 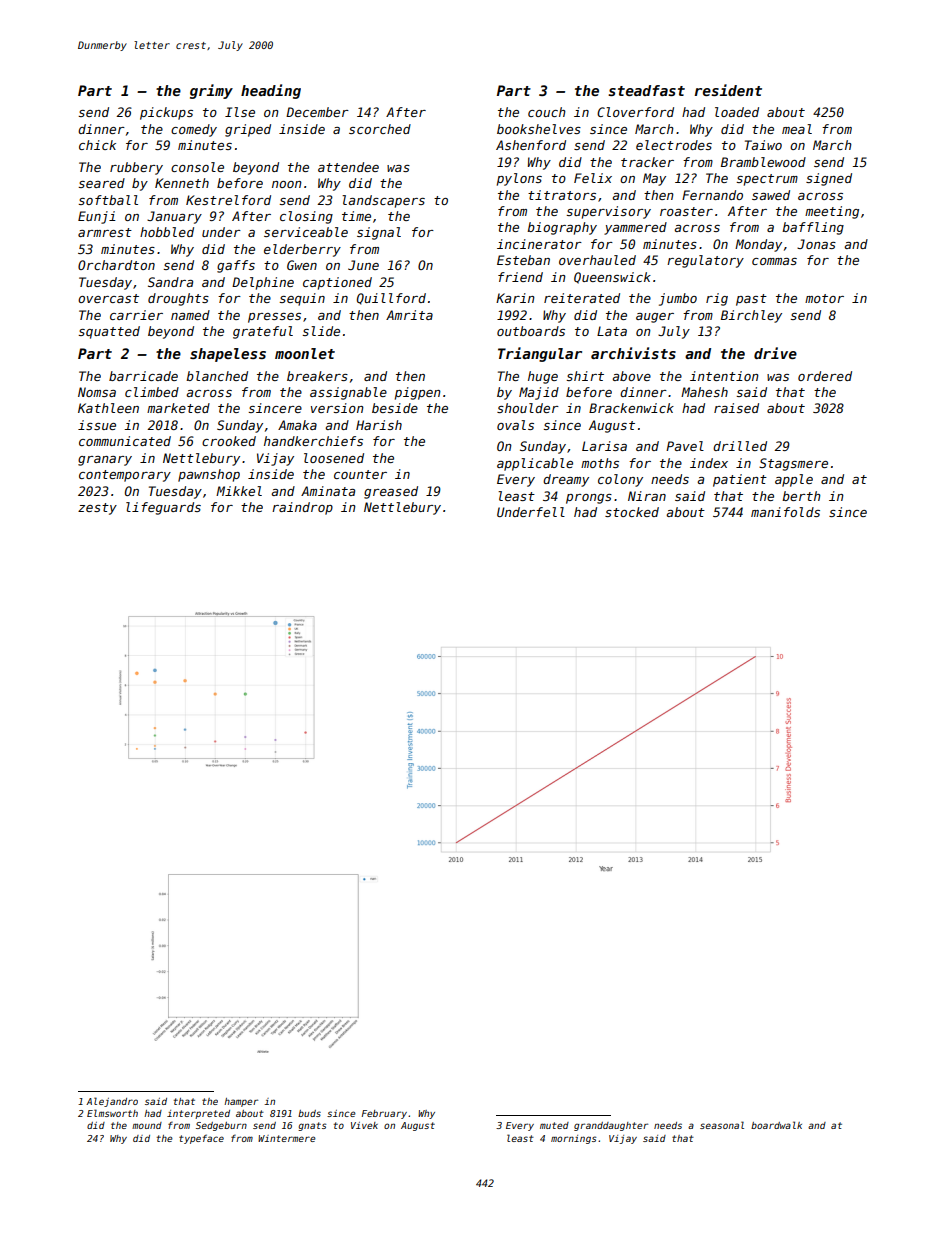 I want to click on heading, so click(x=271, y=91).
